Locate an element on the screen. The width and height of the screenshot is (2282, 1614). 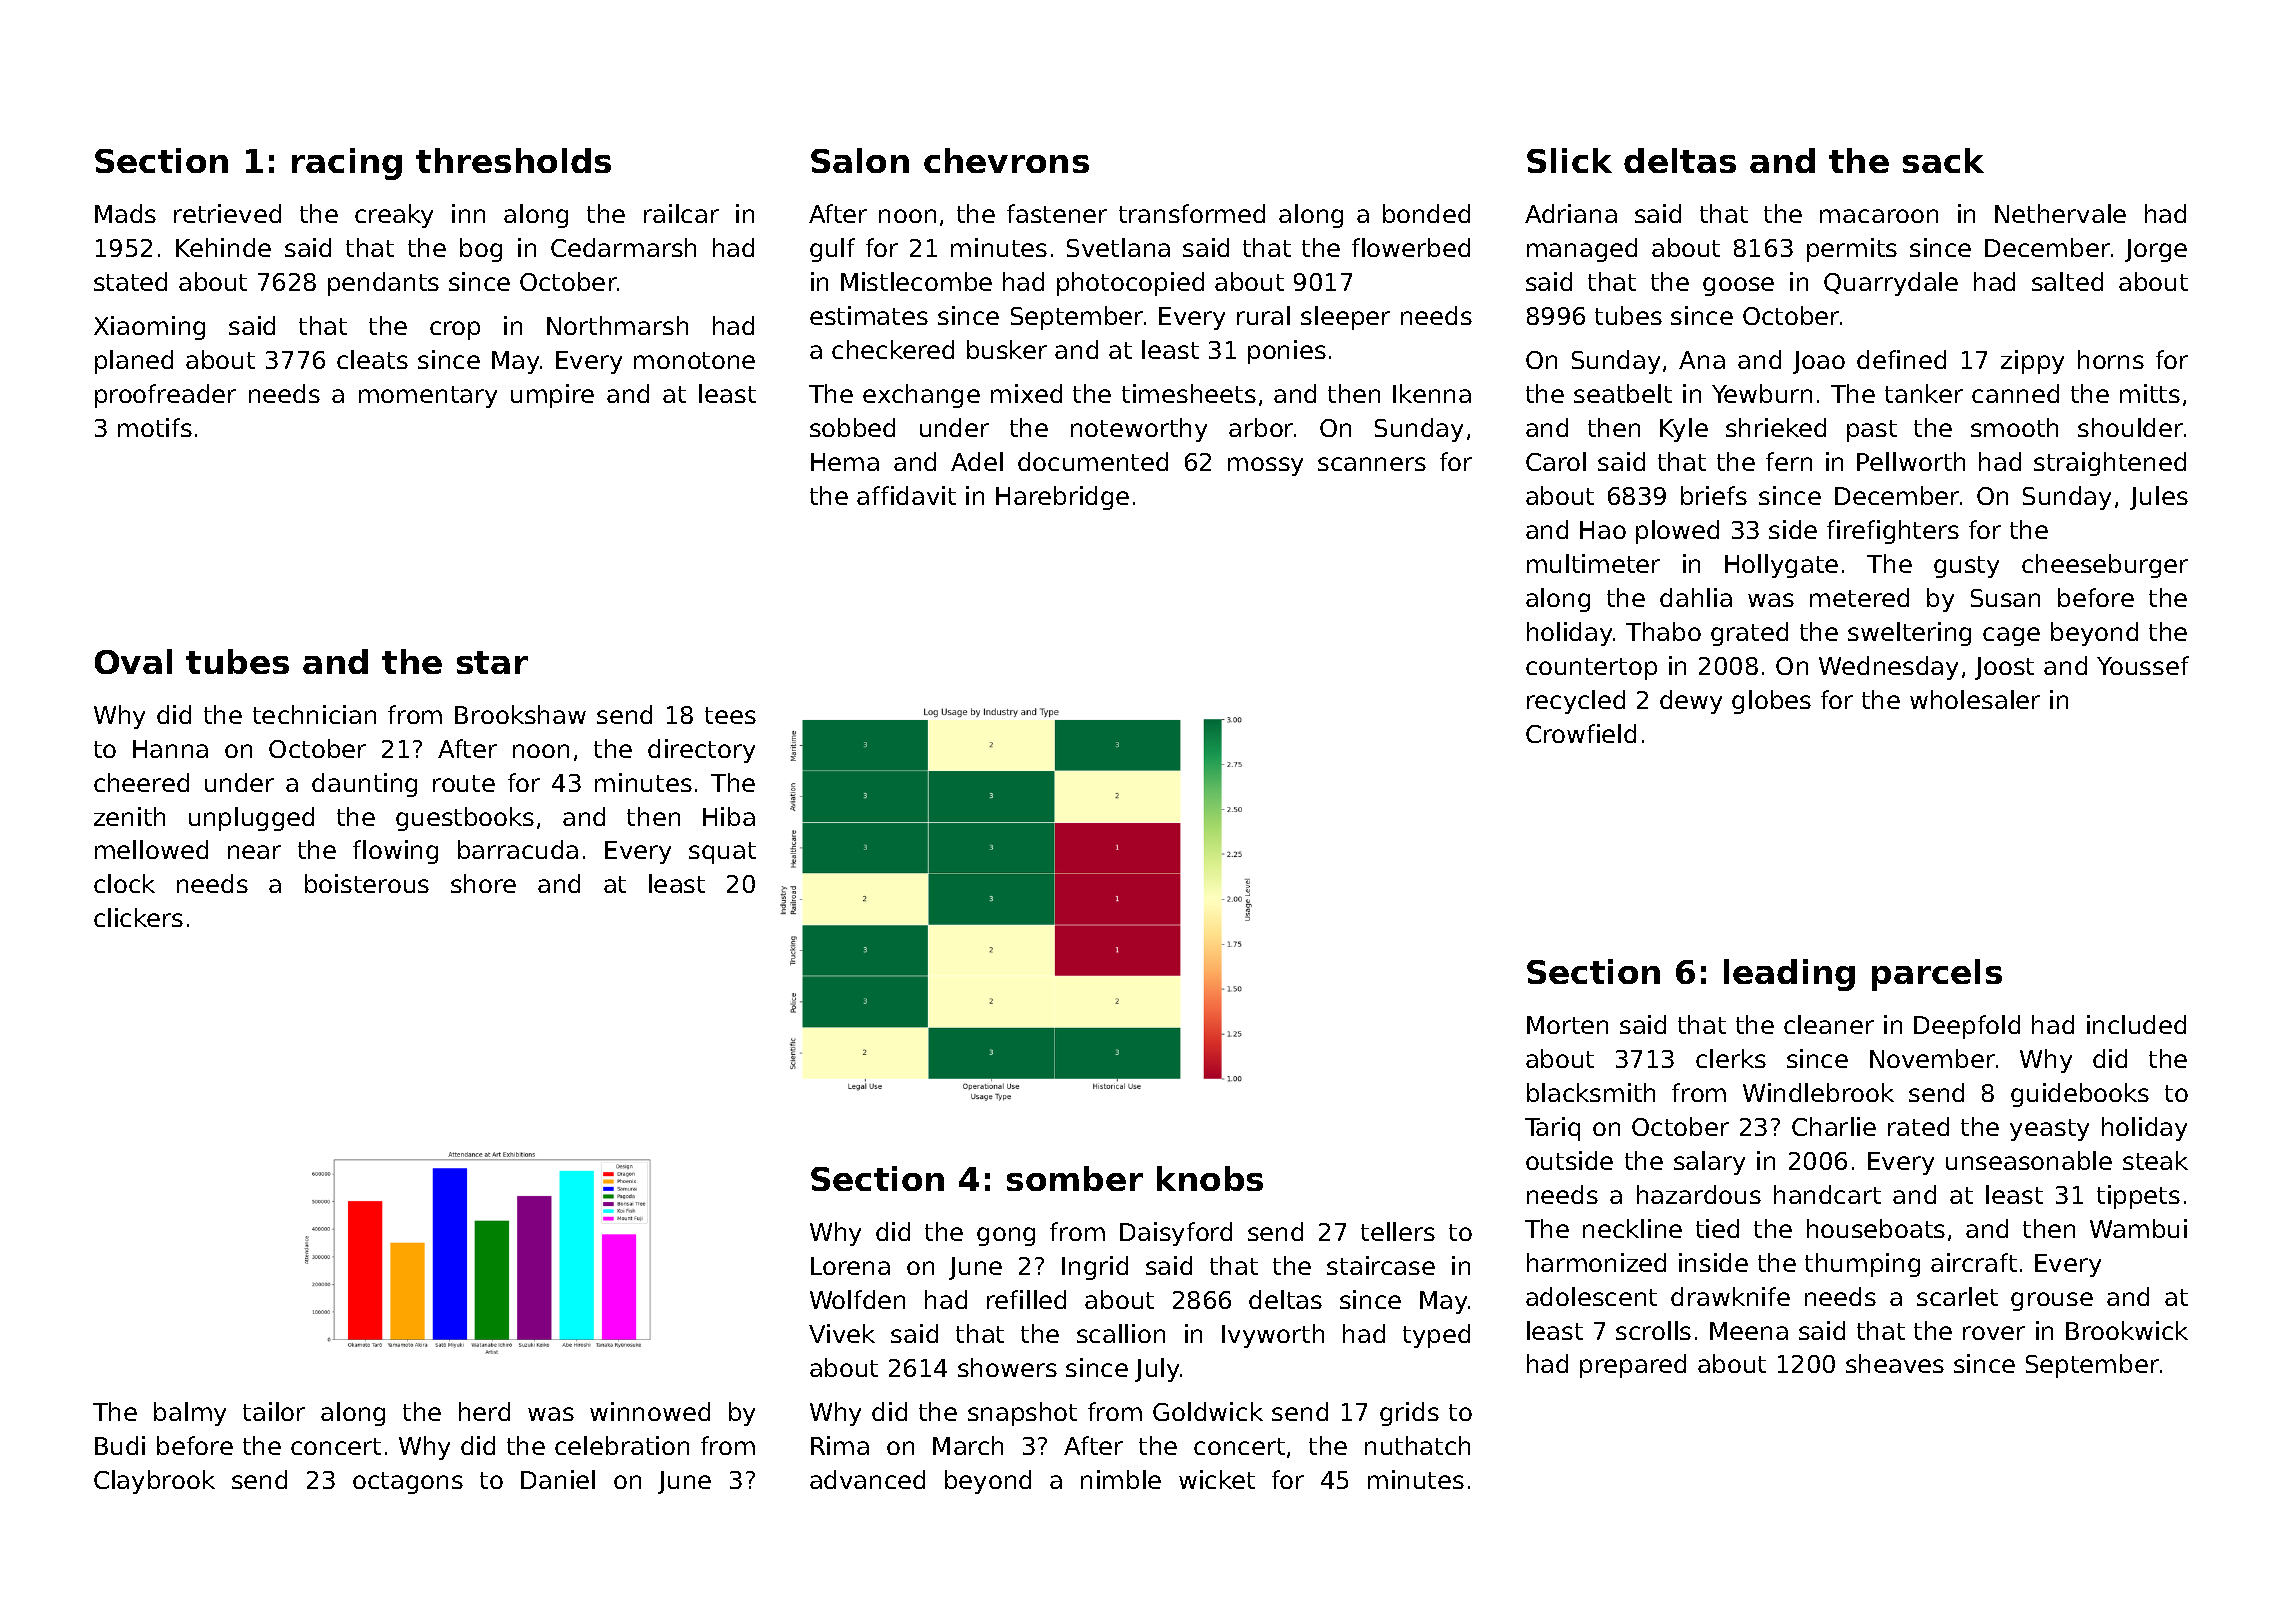
recycled is located at coordinates (1576, 702).
